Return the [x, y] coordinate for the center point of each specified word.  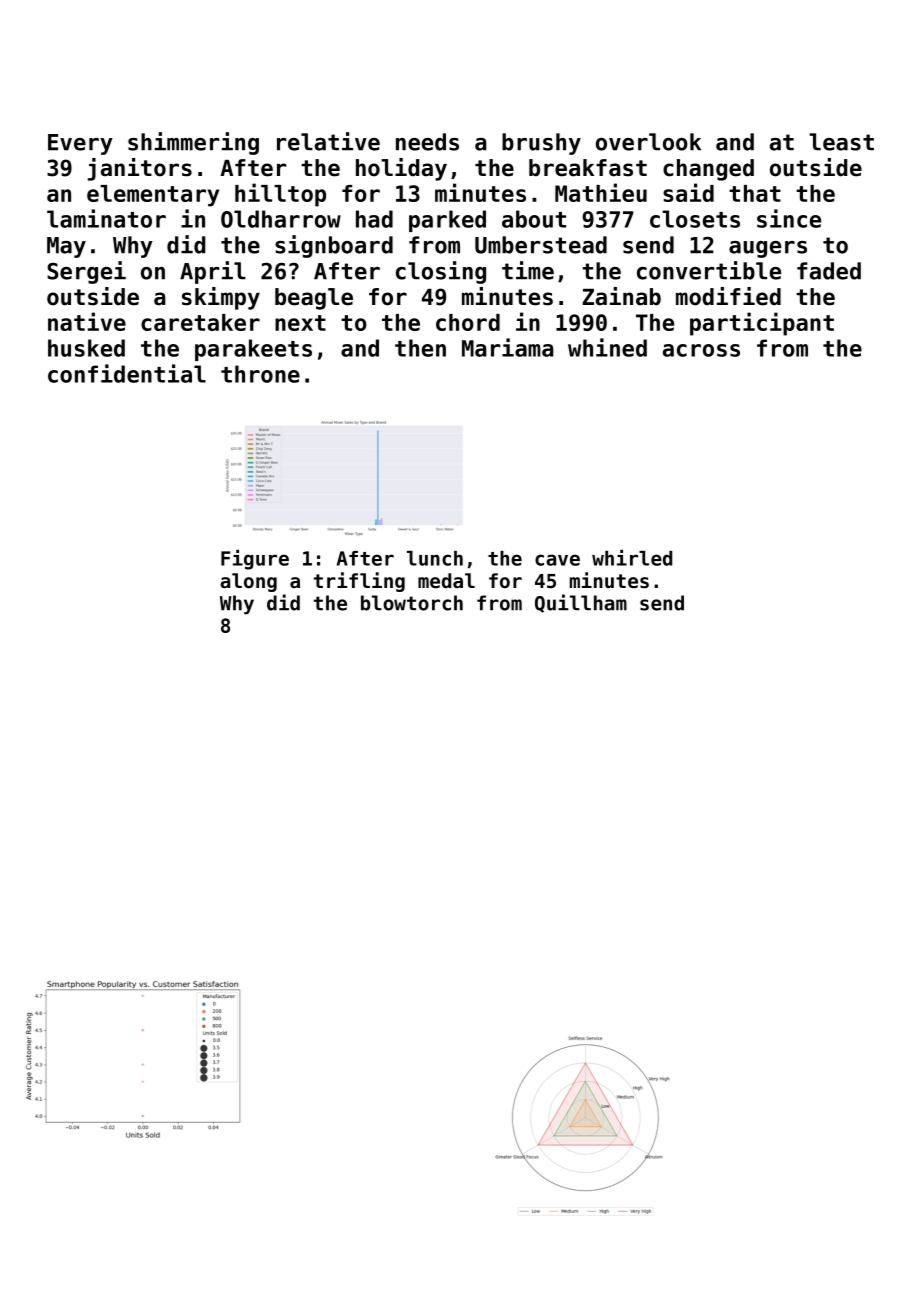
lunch [435, 558]
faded [829, 271]
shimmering [193, 143]
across [701, 350]
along [248, 582]
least [841, 142]
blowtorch [412, 603]
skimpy [221, 298]
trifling [359, 582]
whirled [632, 558]
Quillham [581, 603]
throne [260, 374]
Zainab [621, 296]
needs [427, 142]
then [420, 348]
